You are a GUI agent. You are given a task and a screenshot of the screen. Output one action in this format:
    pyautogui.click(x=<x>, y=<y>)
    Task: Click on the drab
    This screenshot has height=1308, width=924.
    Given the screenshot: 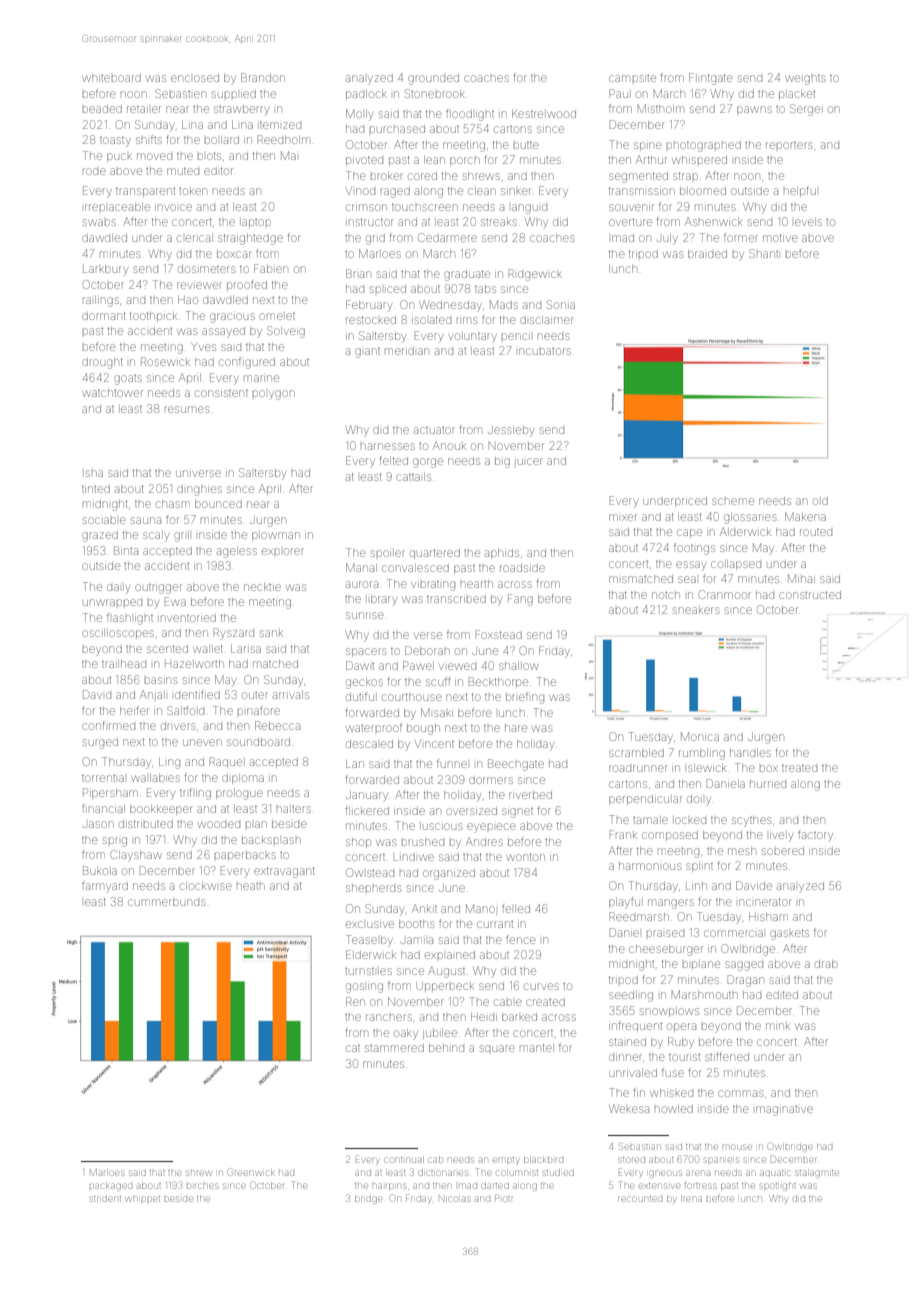 What is the action you would take?
    pyautogui.click(x=826, y=964)
